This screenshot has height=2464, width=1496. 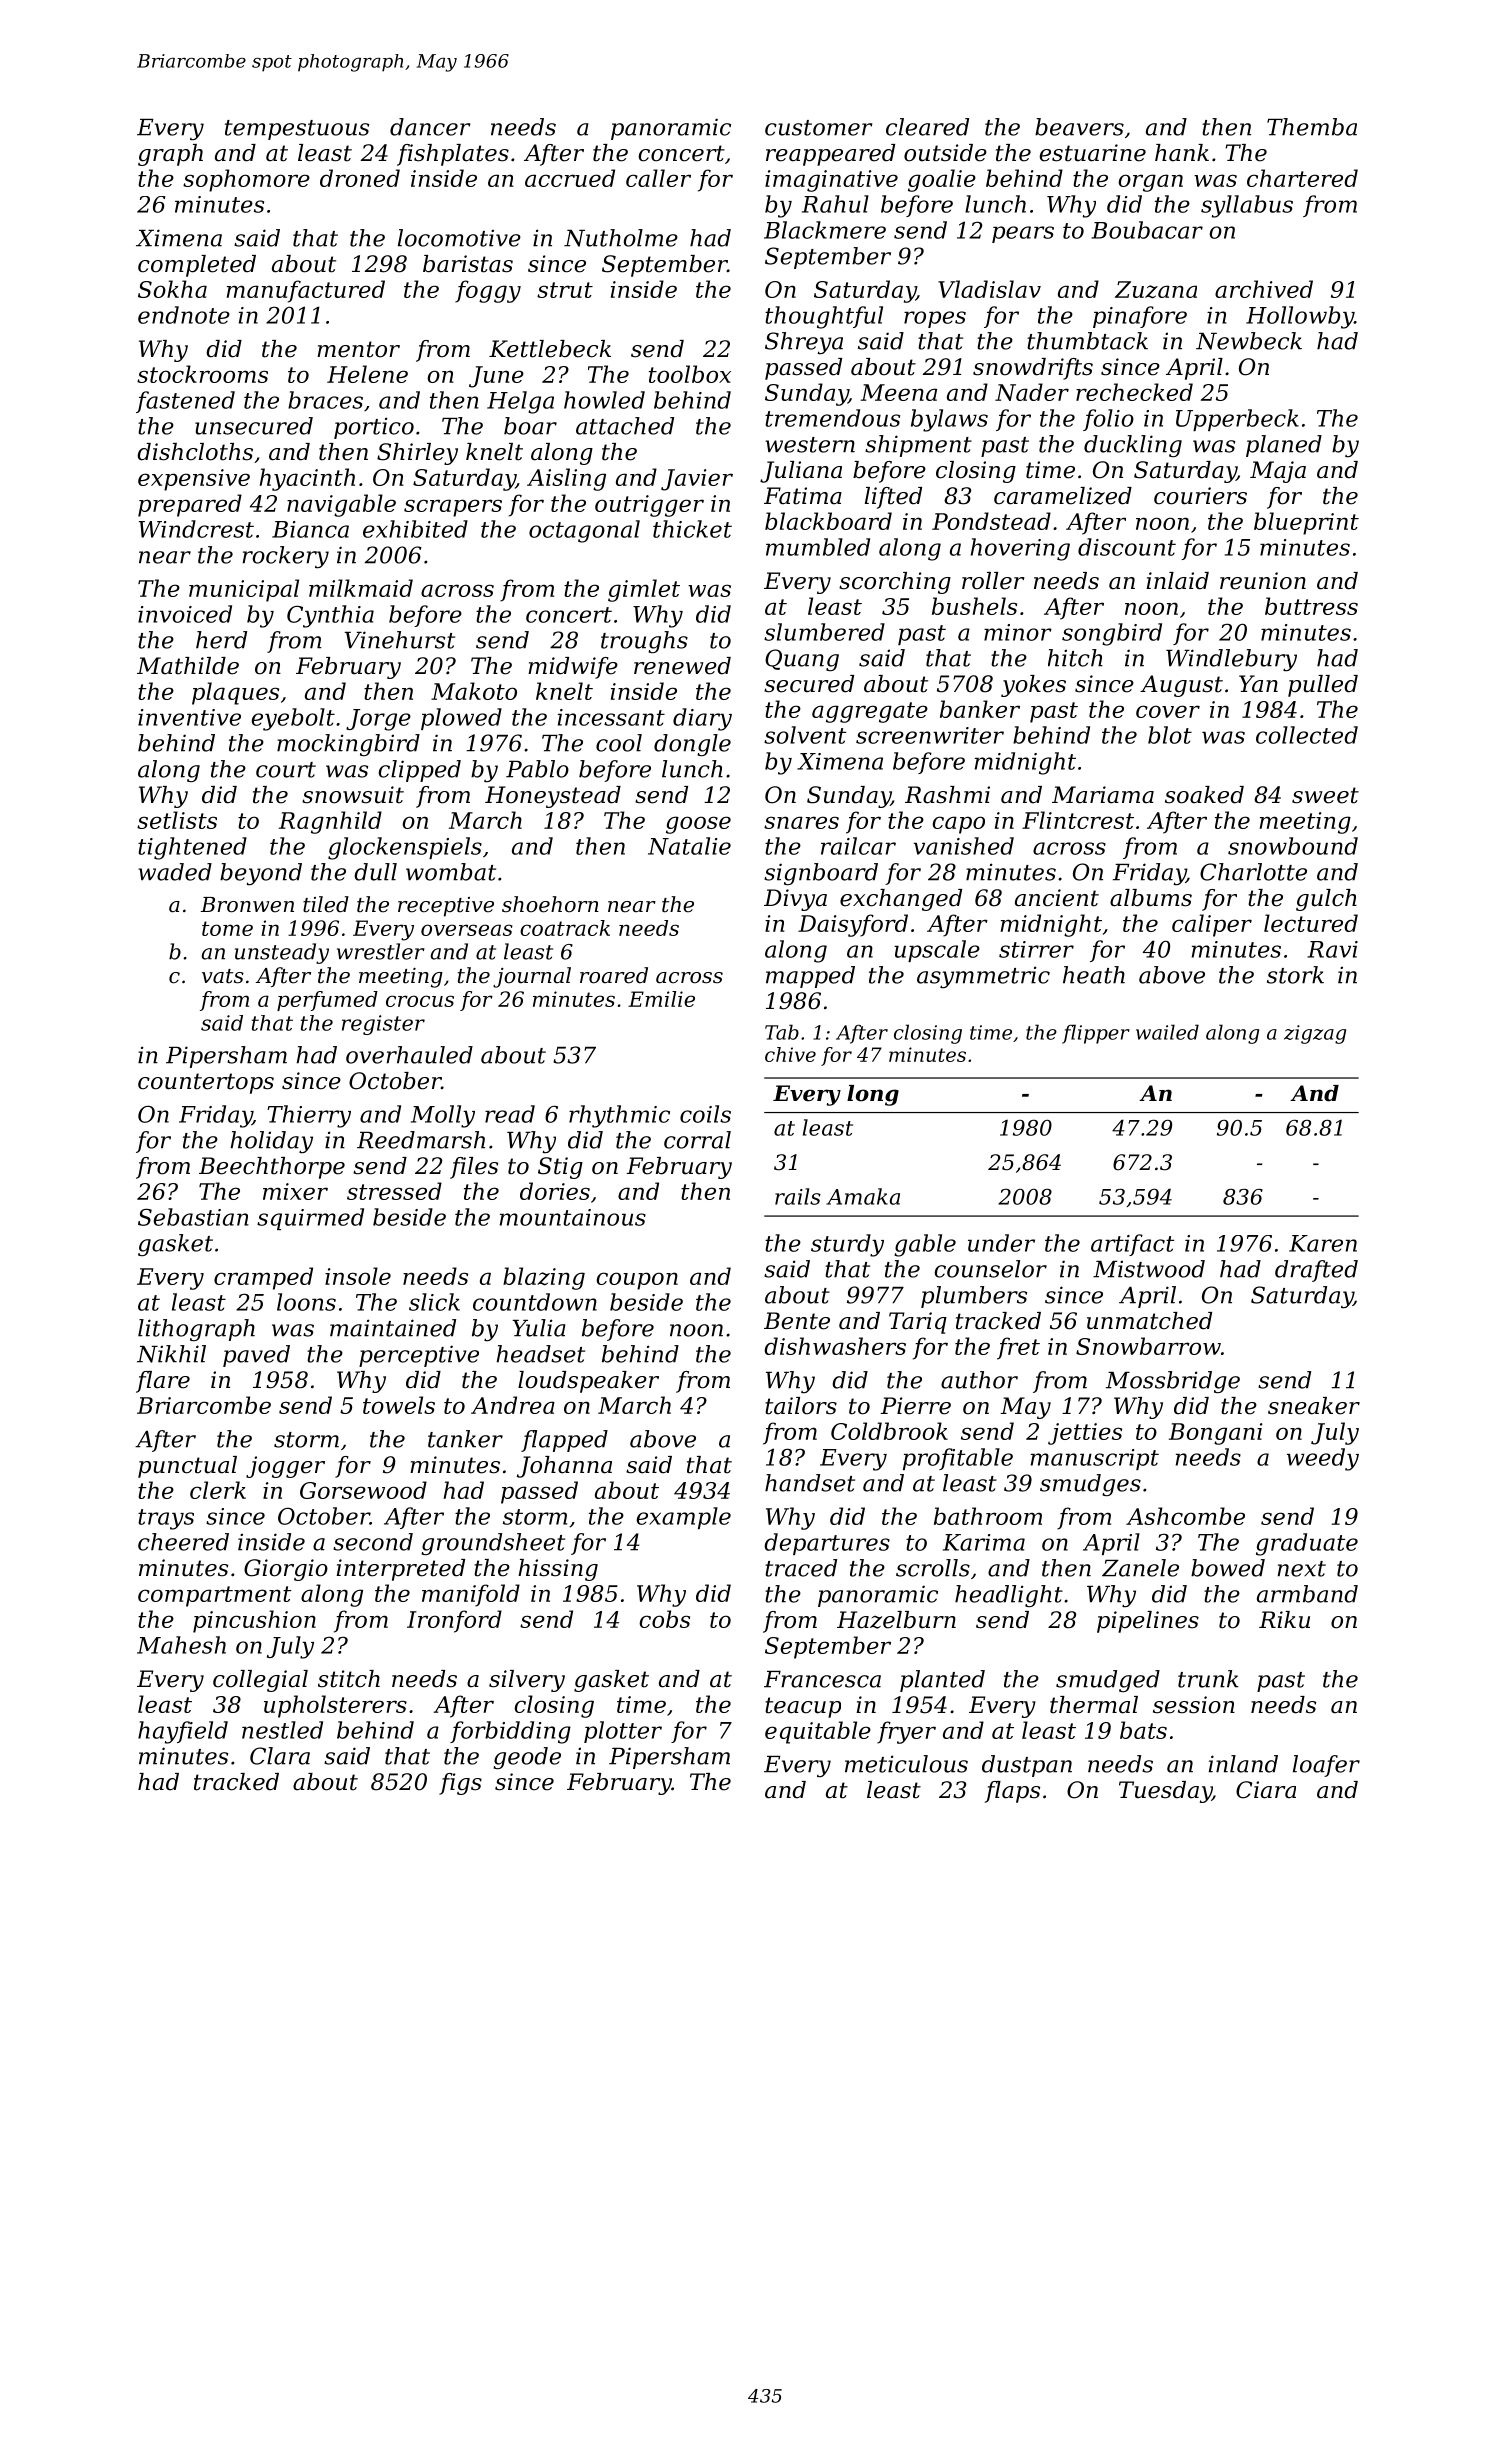 I want to click on mumbled, so click(x=818, y=547).
